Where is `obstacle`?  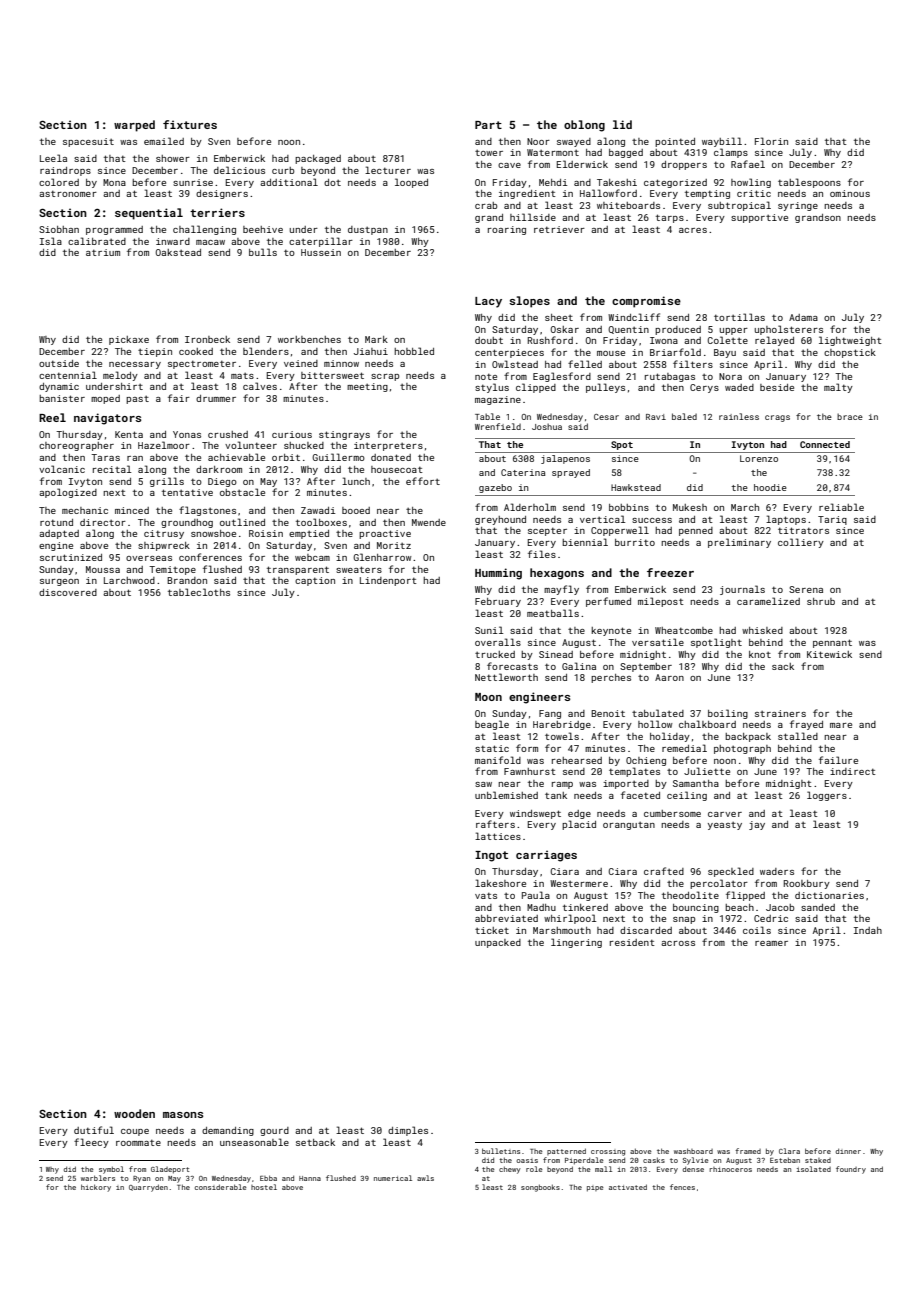
obstacle is located at coordinates (242, 492).
